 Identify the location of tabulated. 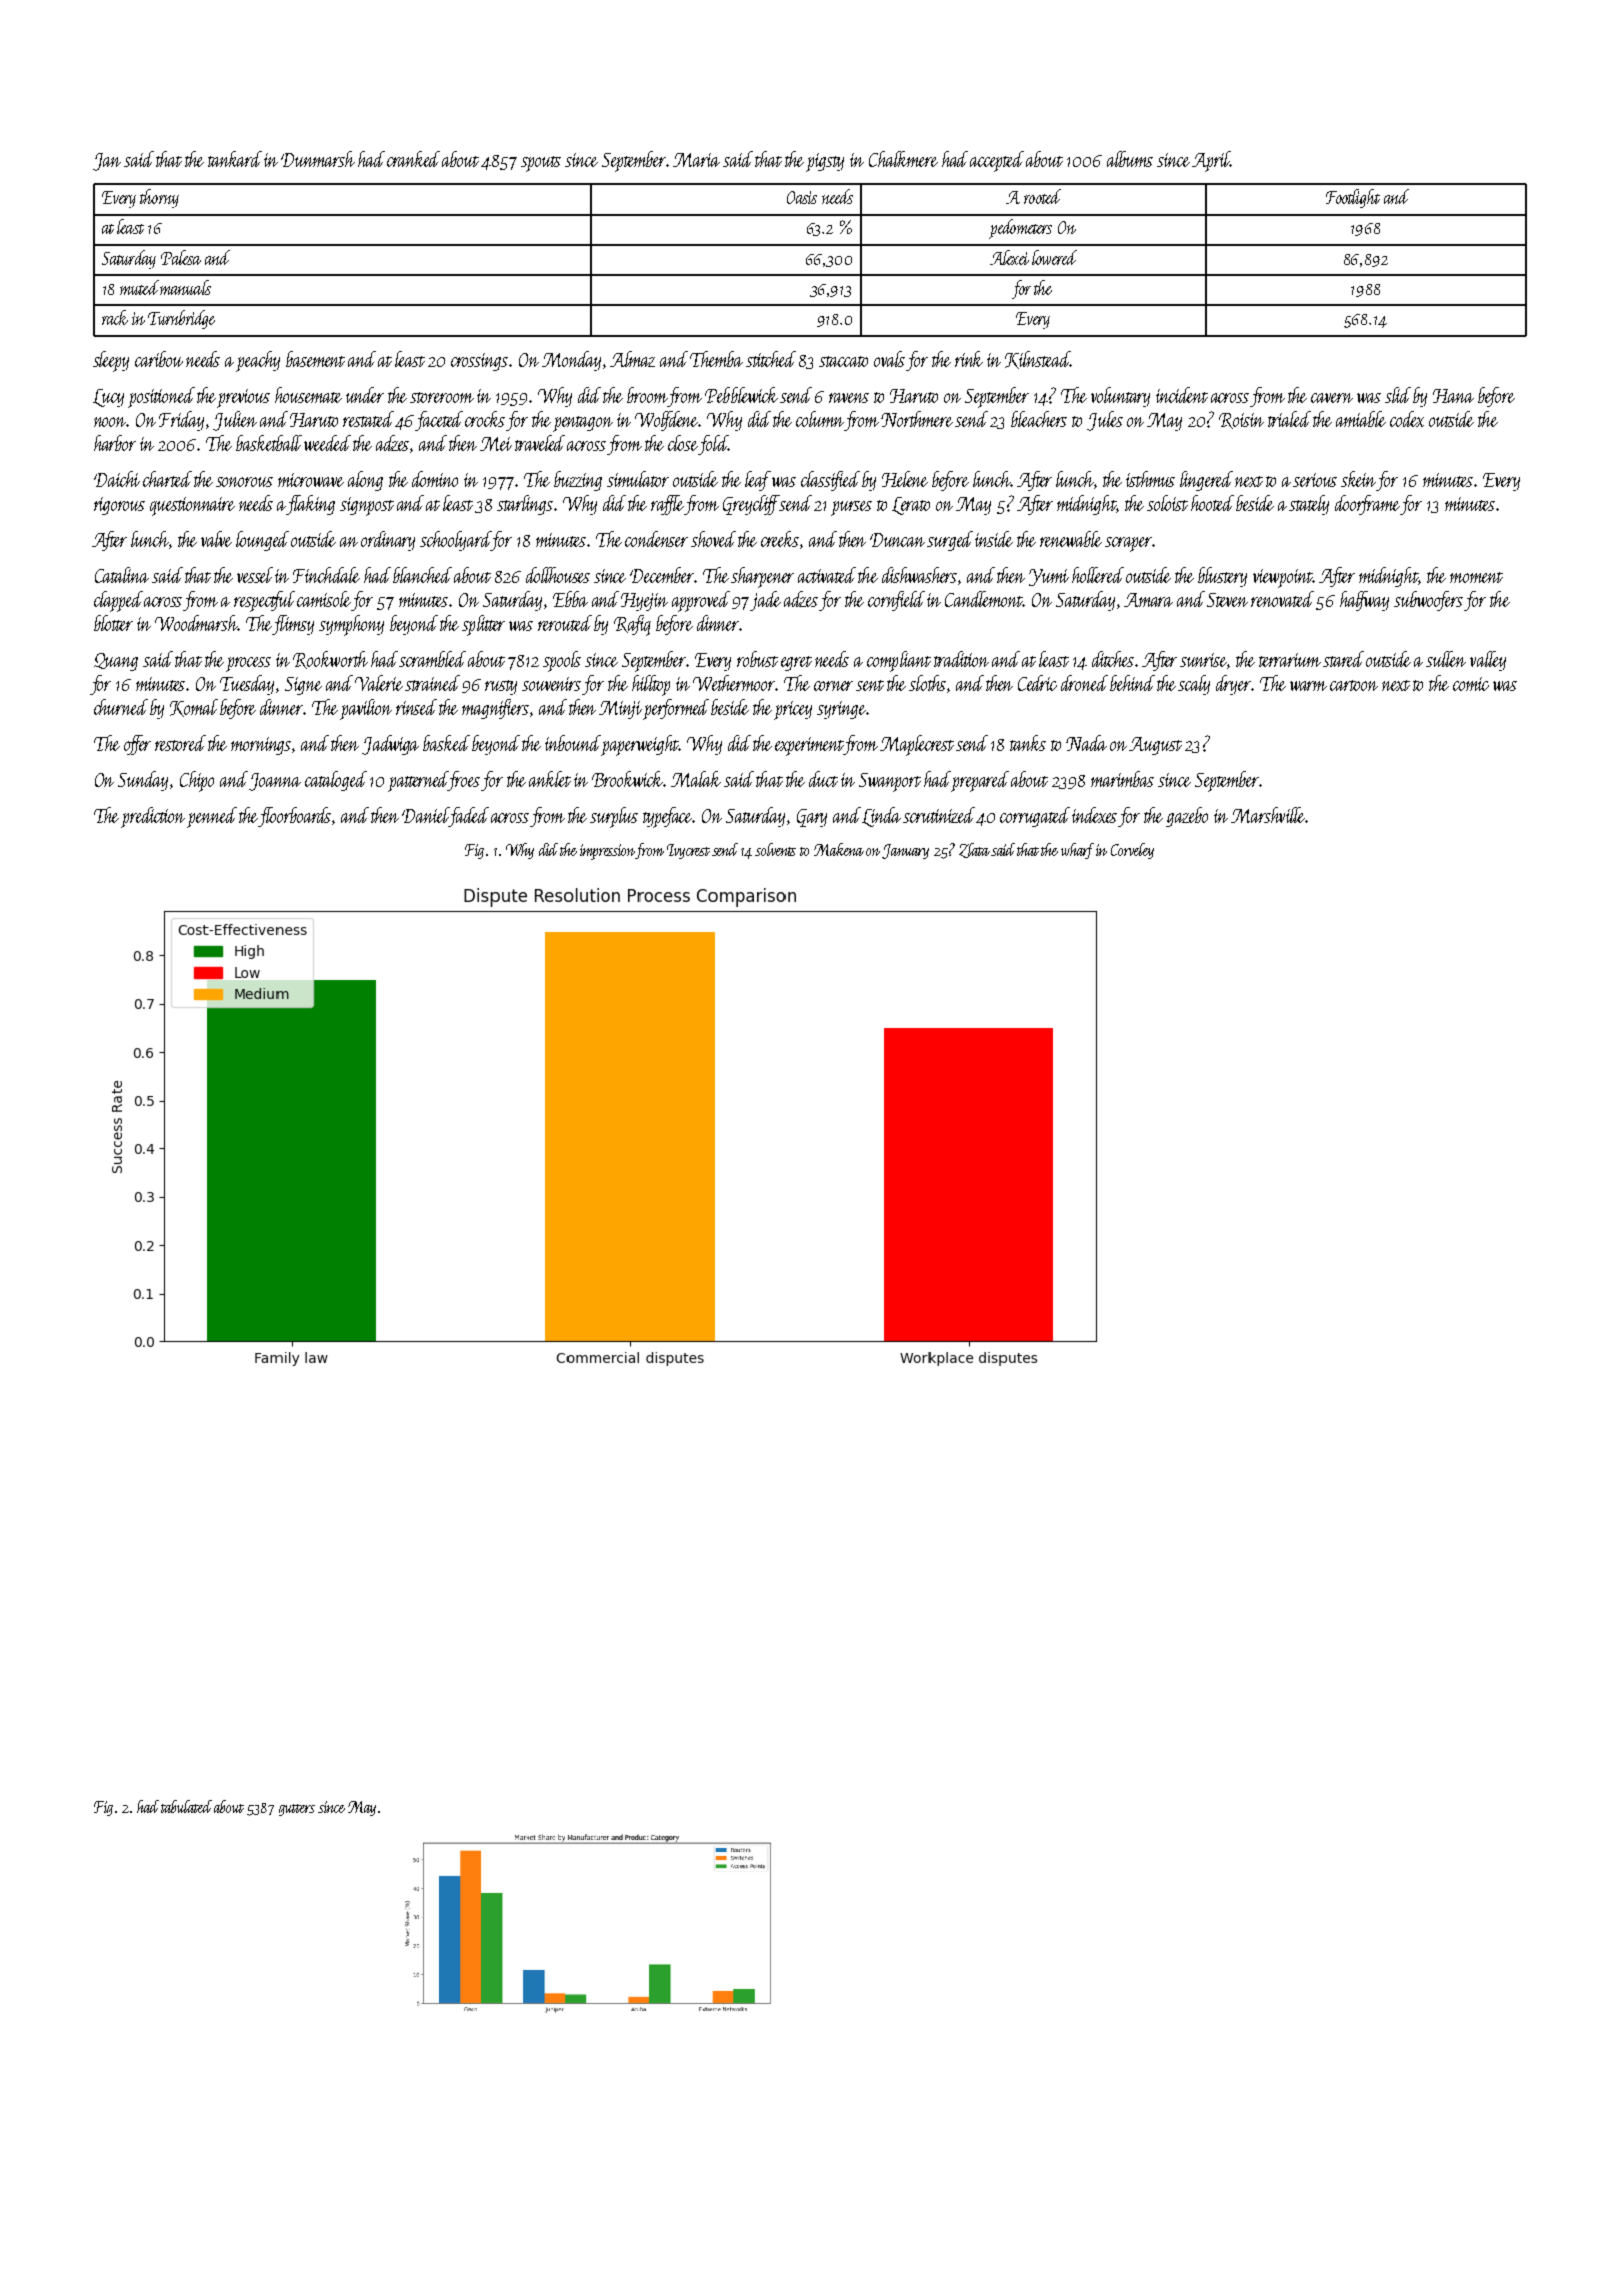
(186, 1806).
